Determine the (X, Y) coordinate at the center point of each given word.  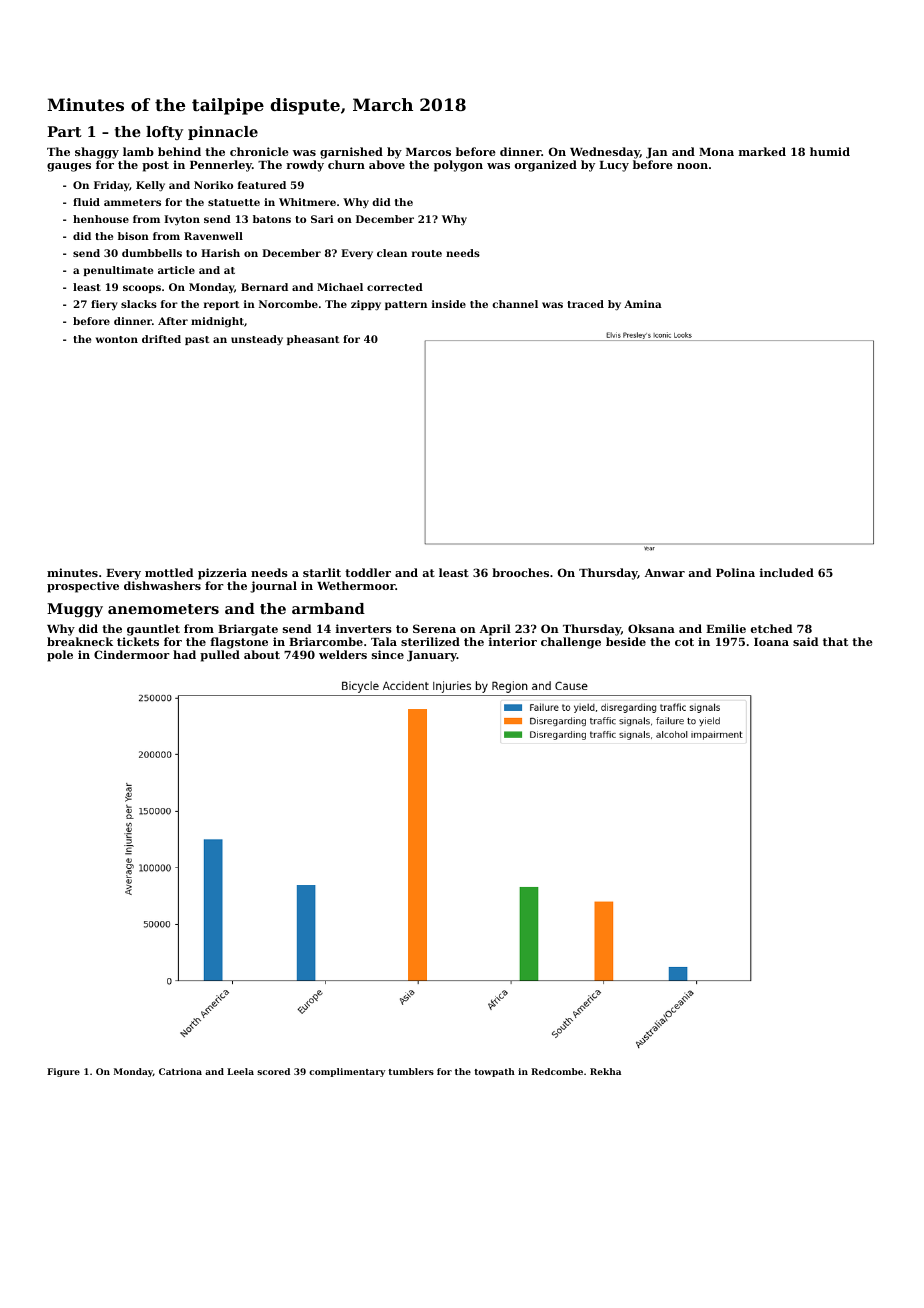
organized (546, 166)
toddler (368, 572)
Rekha (605, 1071)
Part (64, 131)
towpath (494, 1072)
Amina (643, 304)
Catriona (180, 1071)
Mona (716, 152)
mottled (169, 572)
